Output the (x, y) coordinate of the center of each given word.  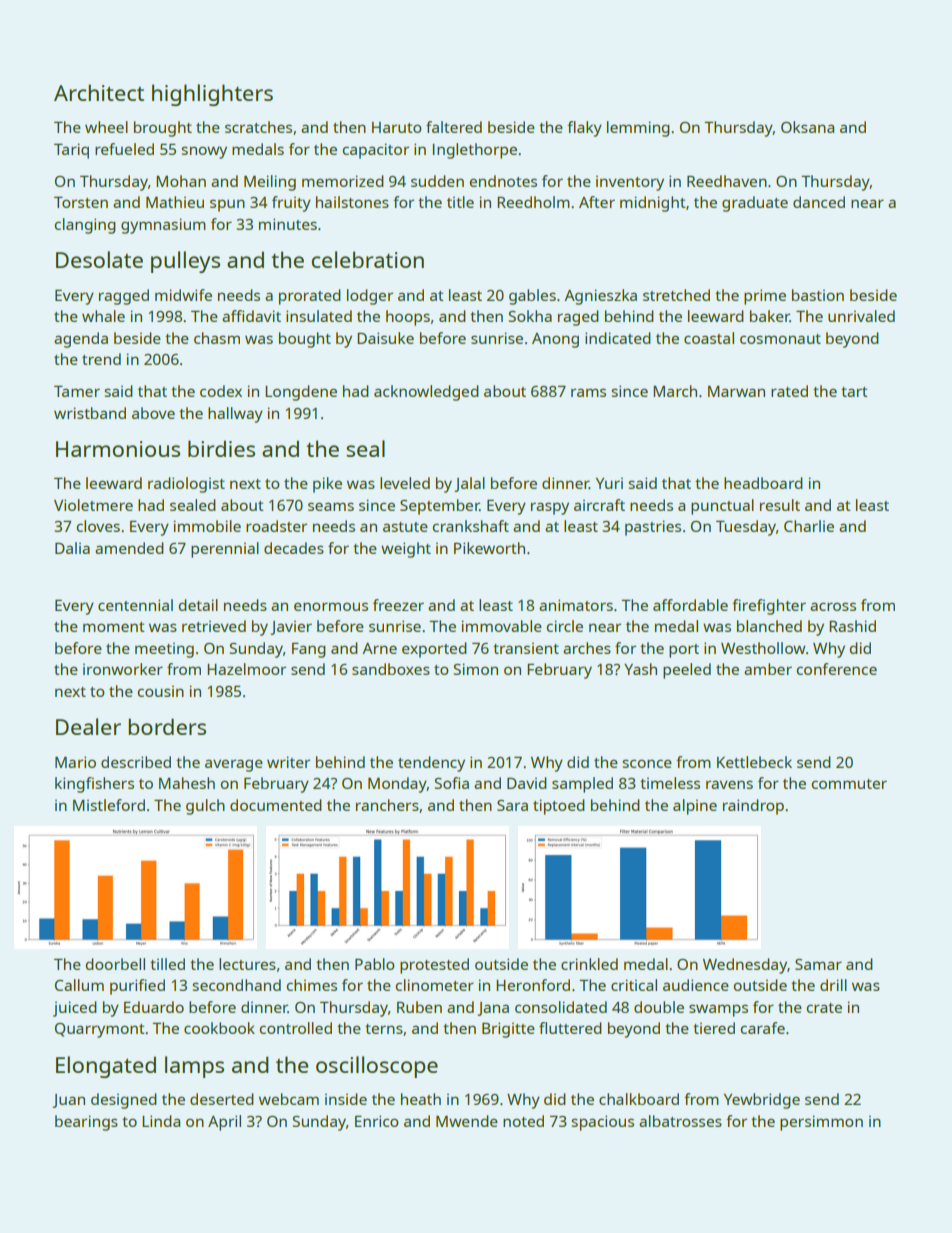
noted (523, 1121)
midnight (653, 204)
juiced (75, 1009)
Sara (512, 805)
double (659, 1007)
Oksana (807, 127)
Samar (818, 964)
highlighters (212, 95)
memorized (343, 181)
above (153, 413)
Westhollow (763, 648)
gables (532, 297)
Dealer (88, 726)
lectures (247, 964)
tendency (431, 764)
